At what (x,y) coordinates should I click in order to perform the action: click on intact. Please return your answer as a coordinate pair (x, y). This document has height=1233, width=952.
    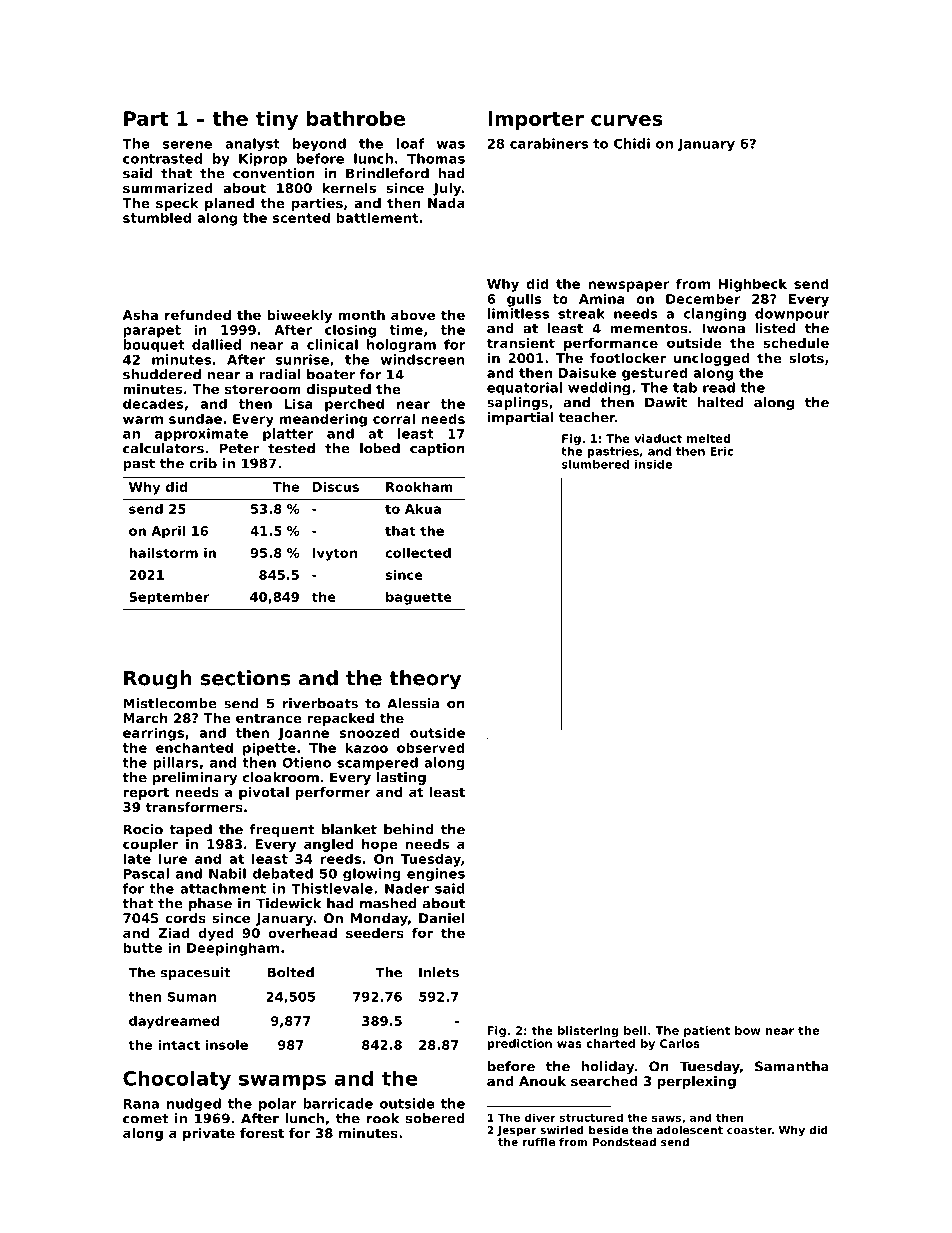
    Looking at the image, I should click on (179, 1045).
